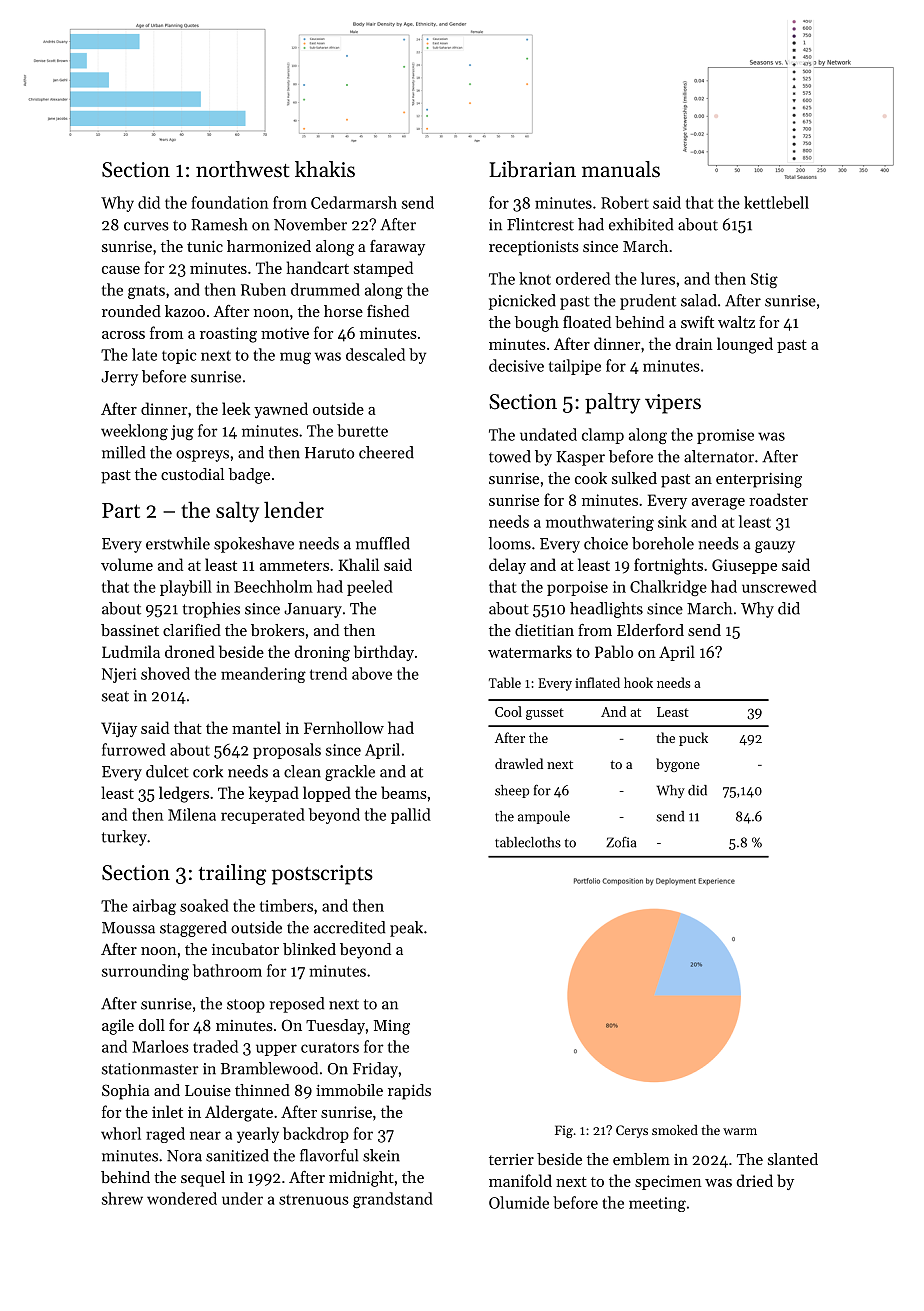 This screenshot has width=924, height=1311. Describe the element at coordinates (242, 169) in the screenshot. I see `northwest` at that location.
